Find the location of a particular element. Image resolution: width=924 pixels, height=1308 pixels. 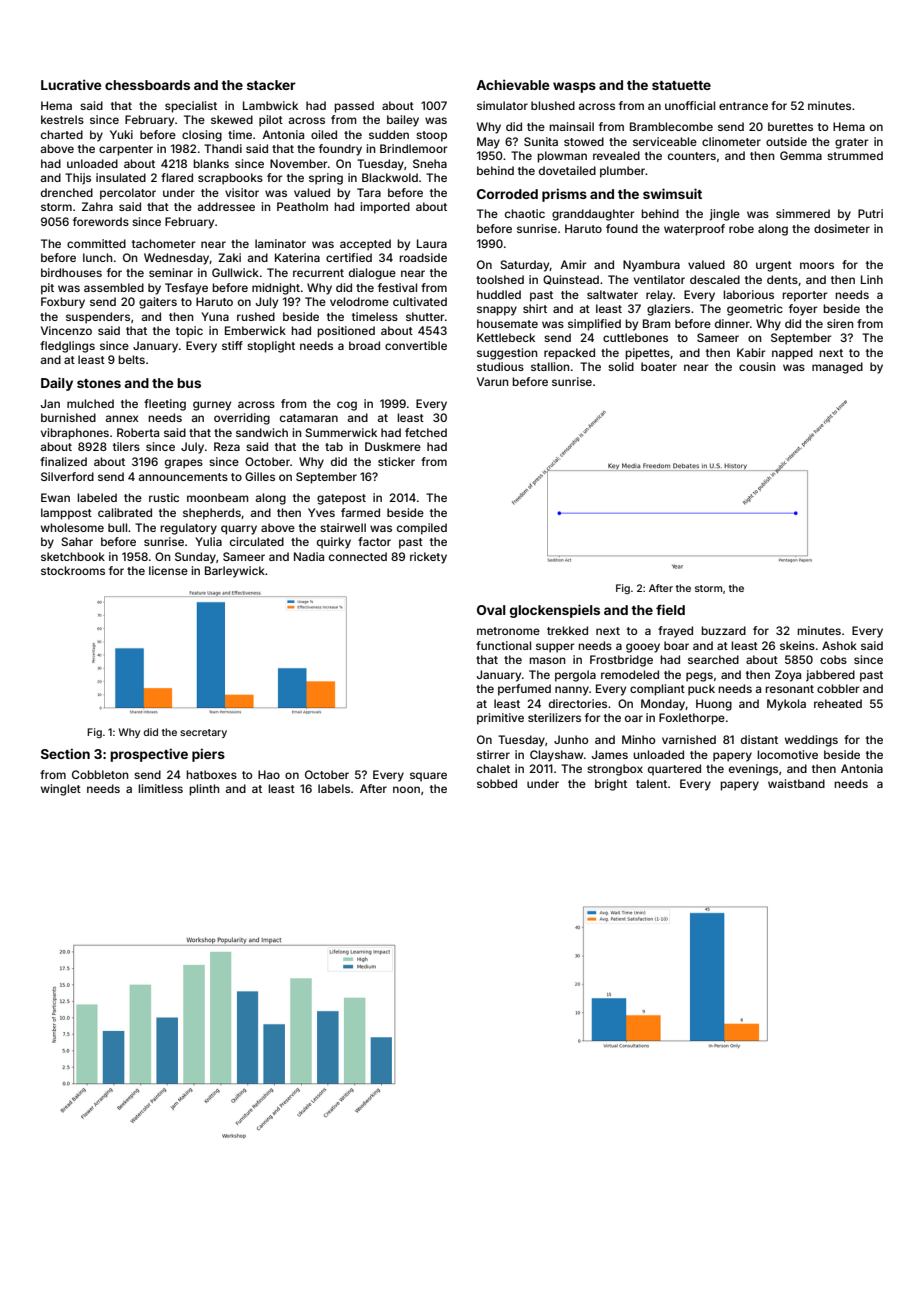

noon is located at coordinates (406, 789).
